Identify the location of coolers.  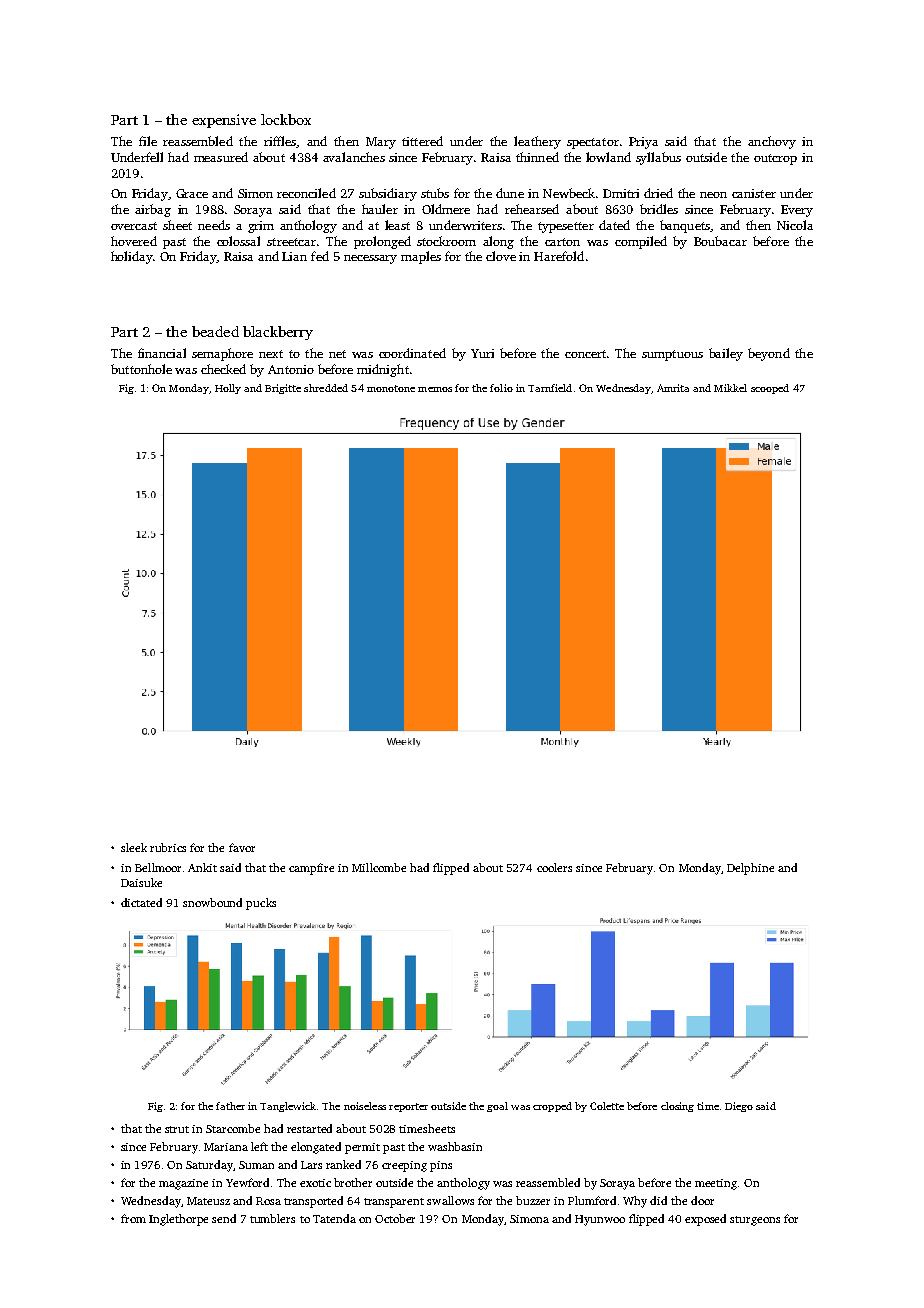
(554, 867).
